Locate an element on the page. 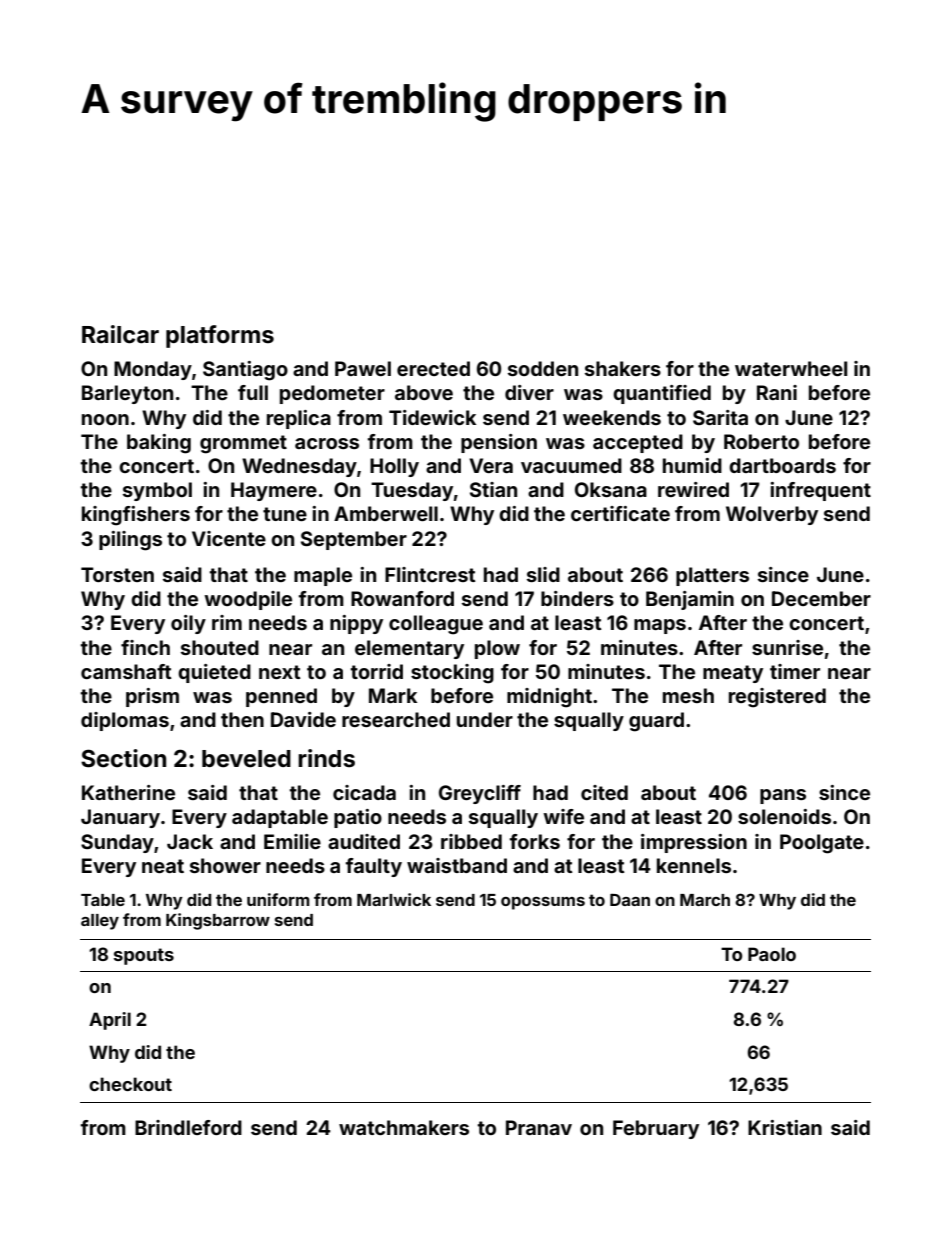 This image has height=1233, width=952. Sarita is located at coordinates (720, 417).
